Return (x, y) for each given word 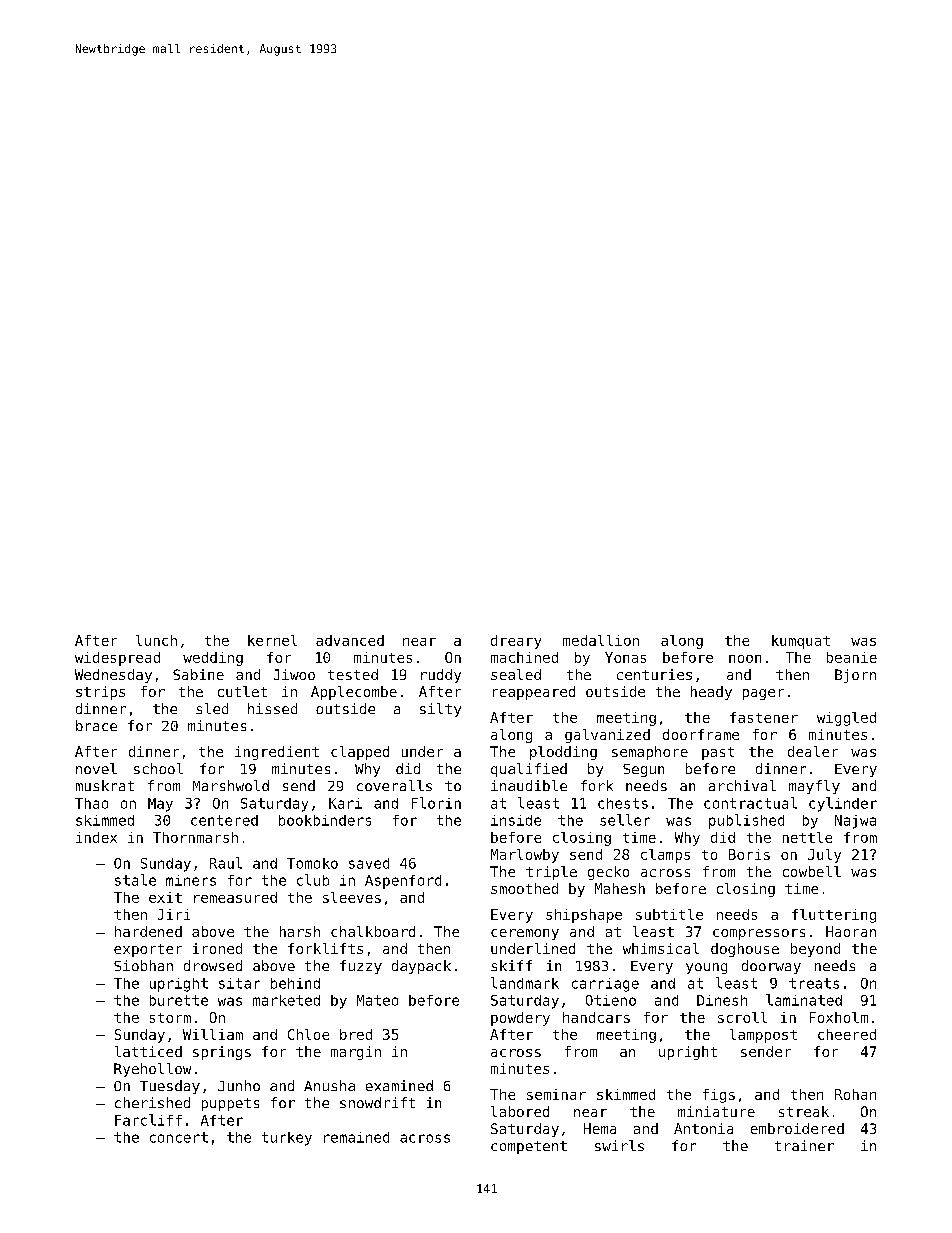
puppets (230, 1104)
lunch (156, 640)
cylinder (843, 804)
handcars (596, 1017)
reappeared (534, 693)
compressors (759, 934)
